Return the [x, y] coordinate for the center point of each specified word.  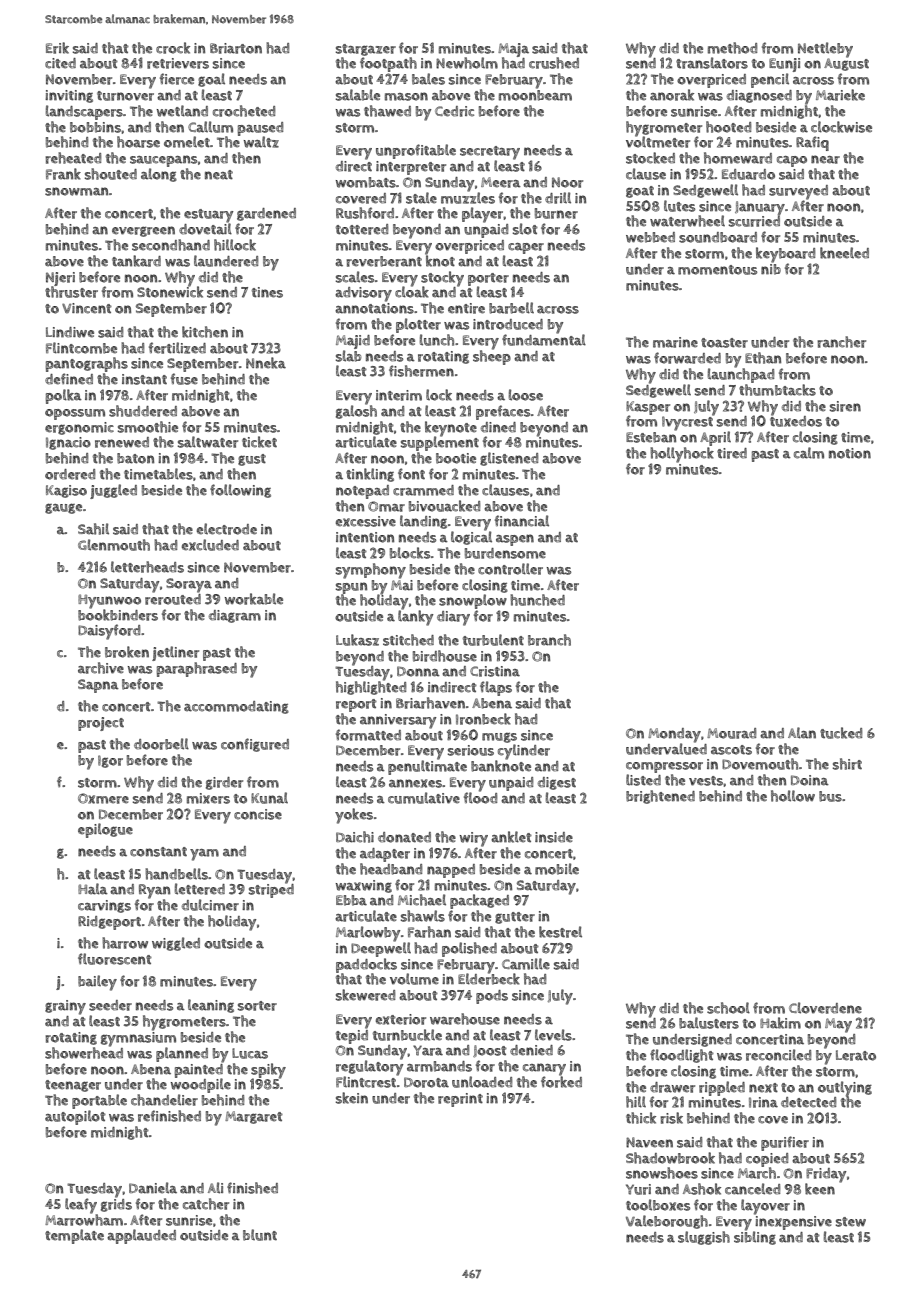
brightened [660, 797]
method [732, 48]
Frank [63, 174]
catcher [206, 1204]
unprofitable [416, 151]
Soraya [189, 585]
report [356, 705]
